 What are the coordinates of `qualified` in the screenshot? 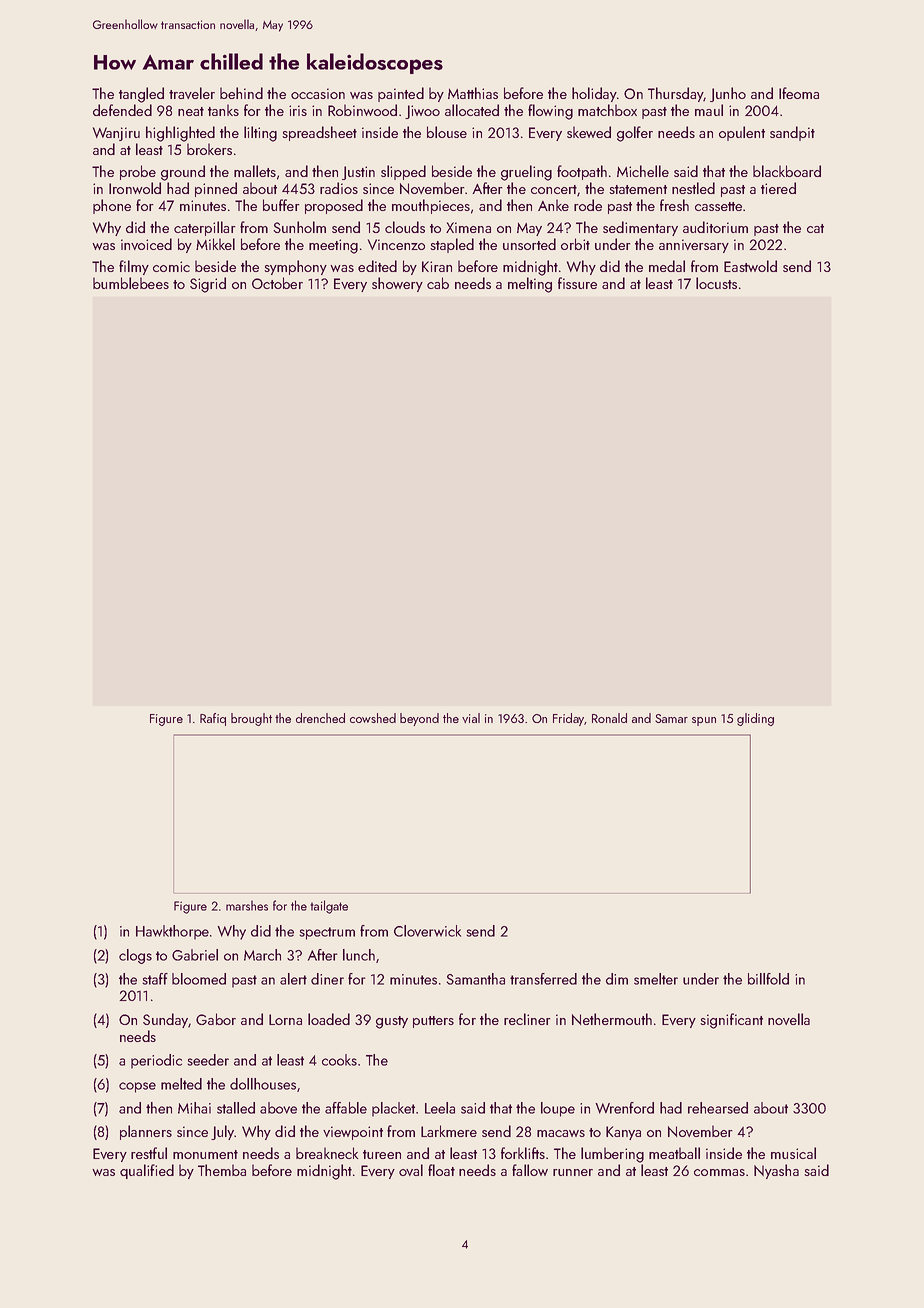 It's located at (147, 1171).
